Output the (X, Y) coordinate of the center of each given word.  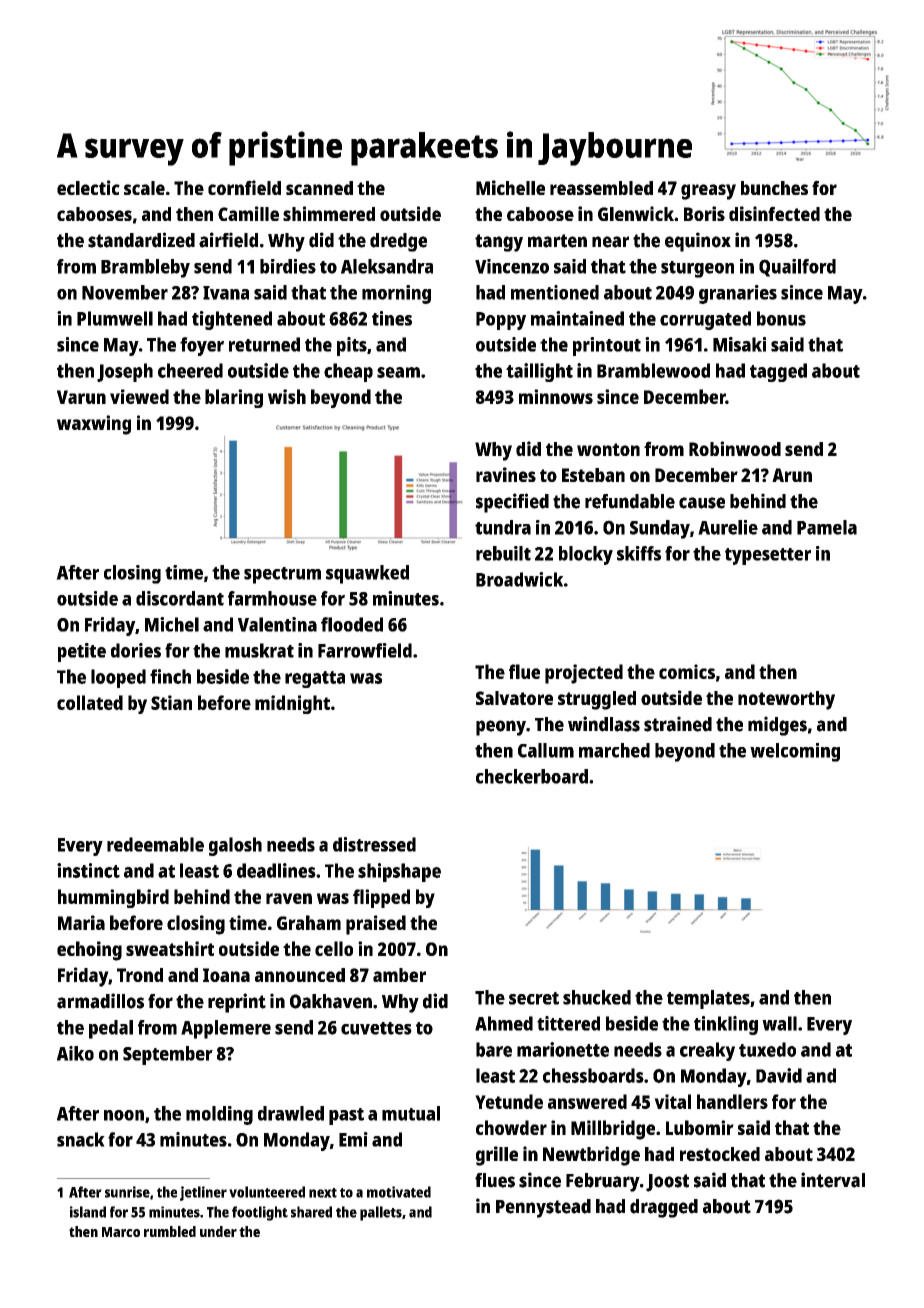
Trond (140, 975)
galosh (235, 846)
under (218, 1231)
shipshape (399, 872)
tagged (778, 372)
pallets (381, 1213)
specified (512, 503)
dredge (398, 242)
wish (287, 396)
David (779, 1075)
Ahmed (504, 1023)
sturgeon (697, 269)
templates (708, 999)
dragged (664, 1208)
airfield (228, 240)
